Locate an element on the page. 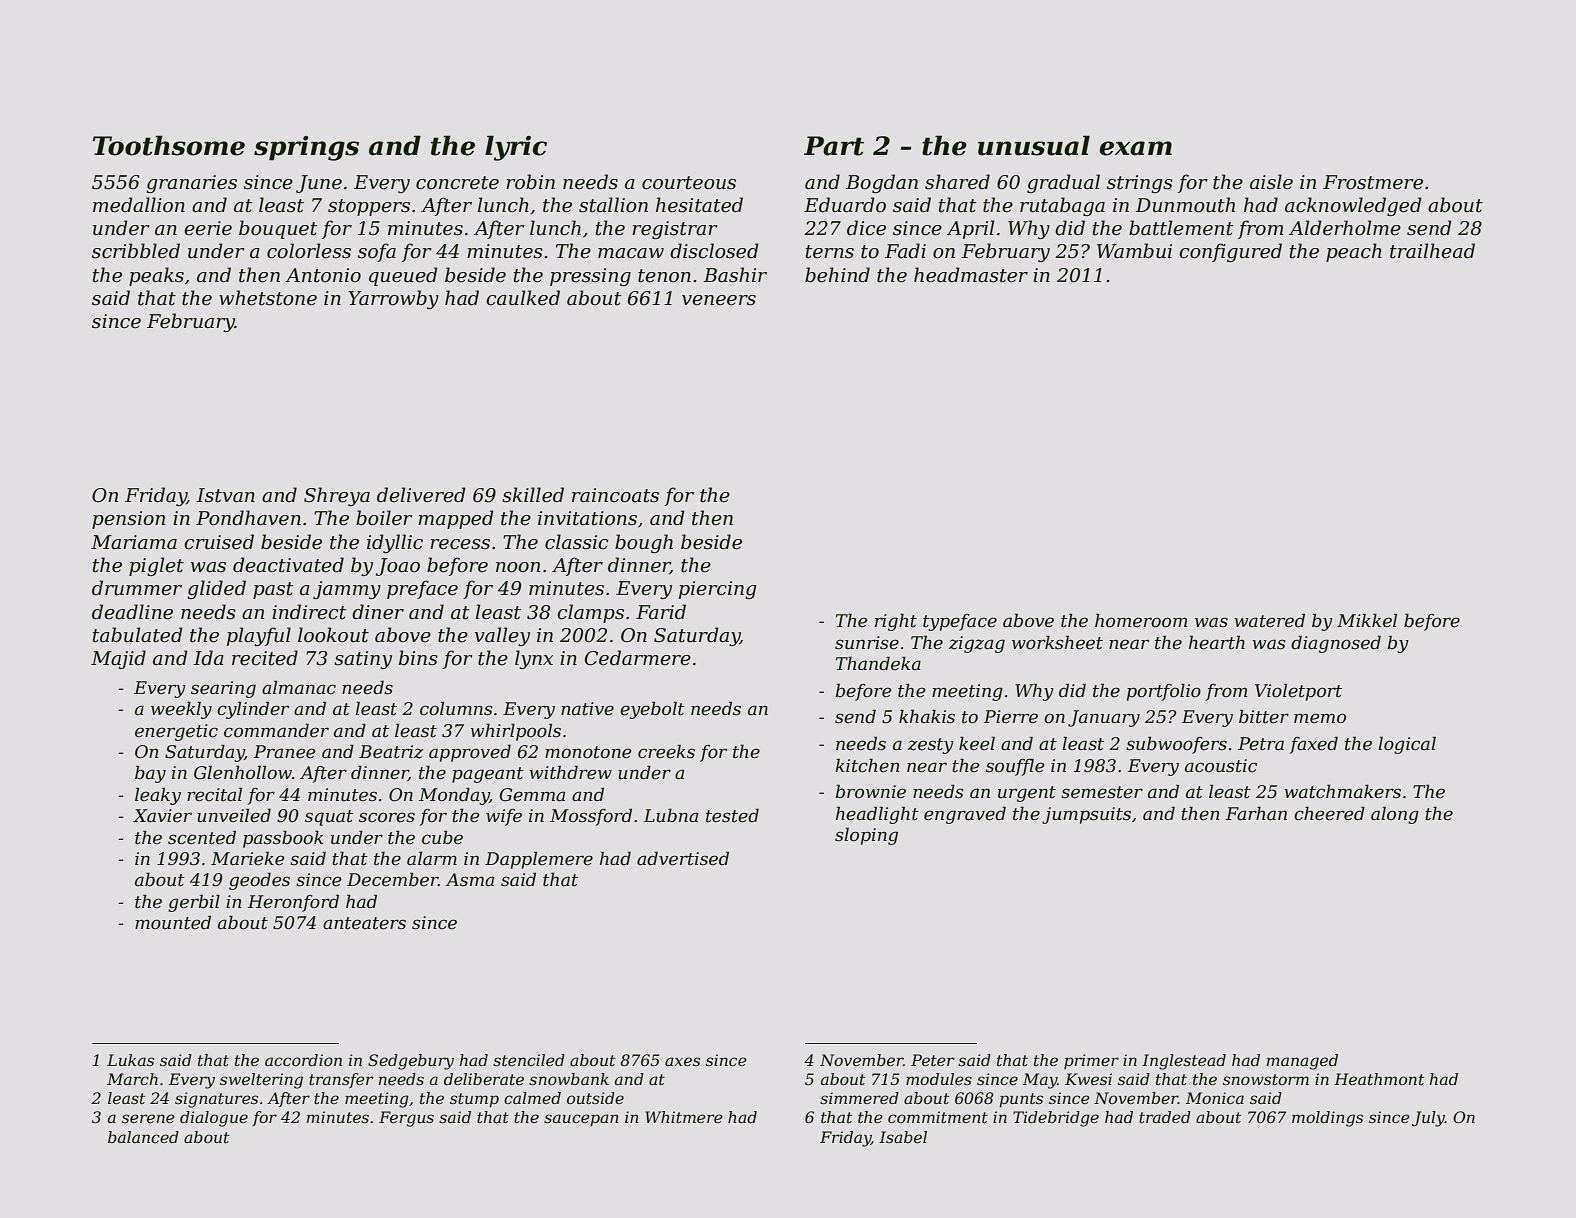 This image has height=1218, width=1576. preface is located at coordinates (422, 589).
